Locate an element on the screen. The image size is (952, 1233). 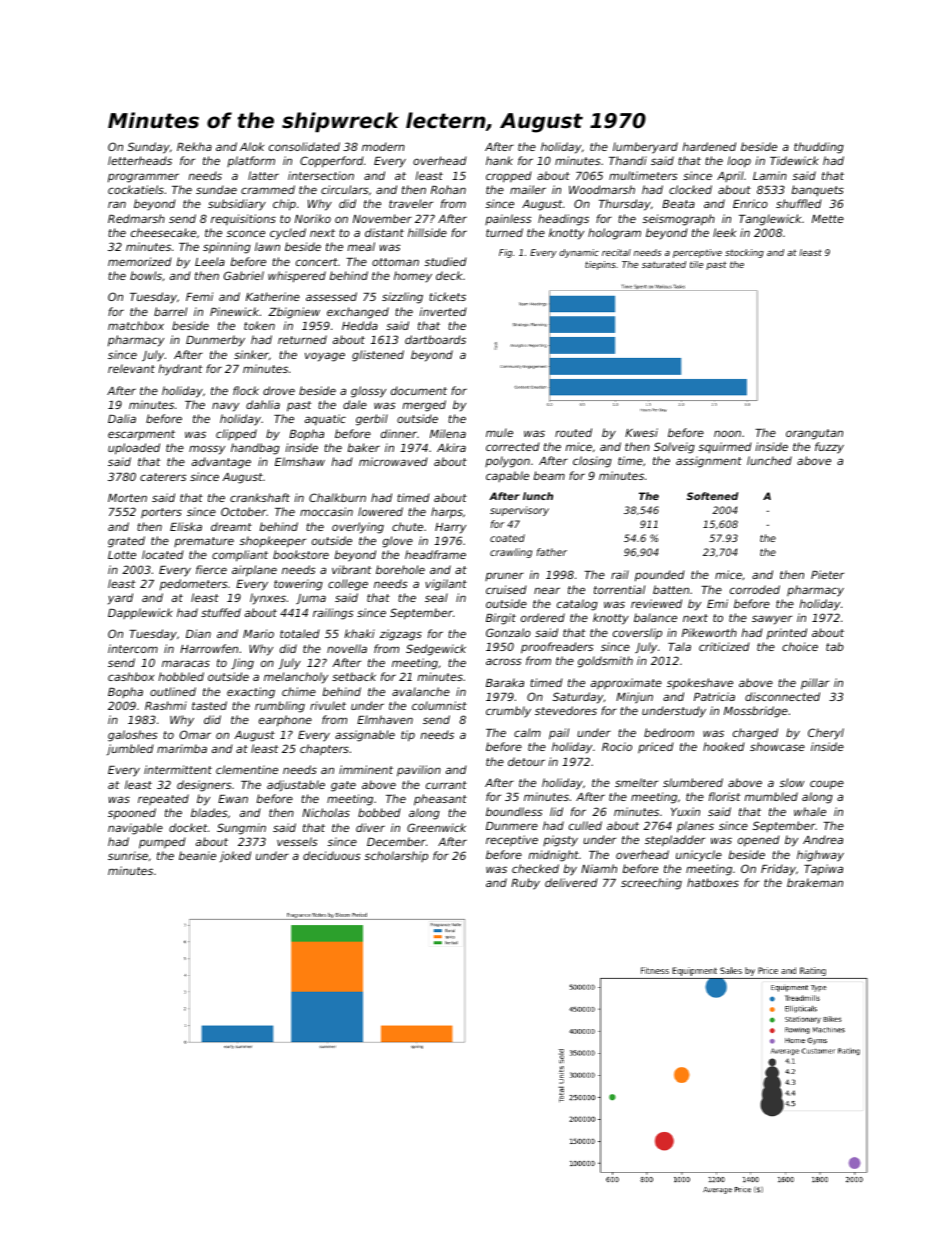
perceptive is located at coordinates (697, 253).
